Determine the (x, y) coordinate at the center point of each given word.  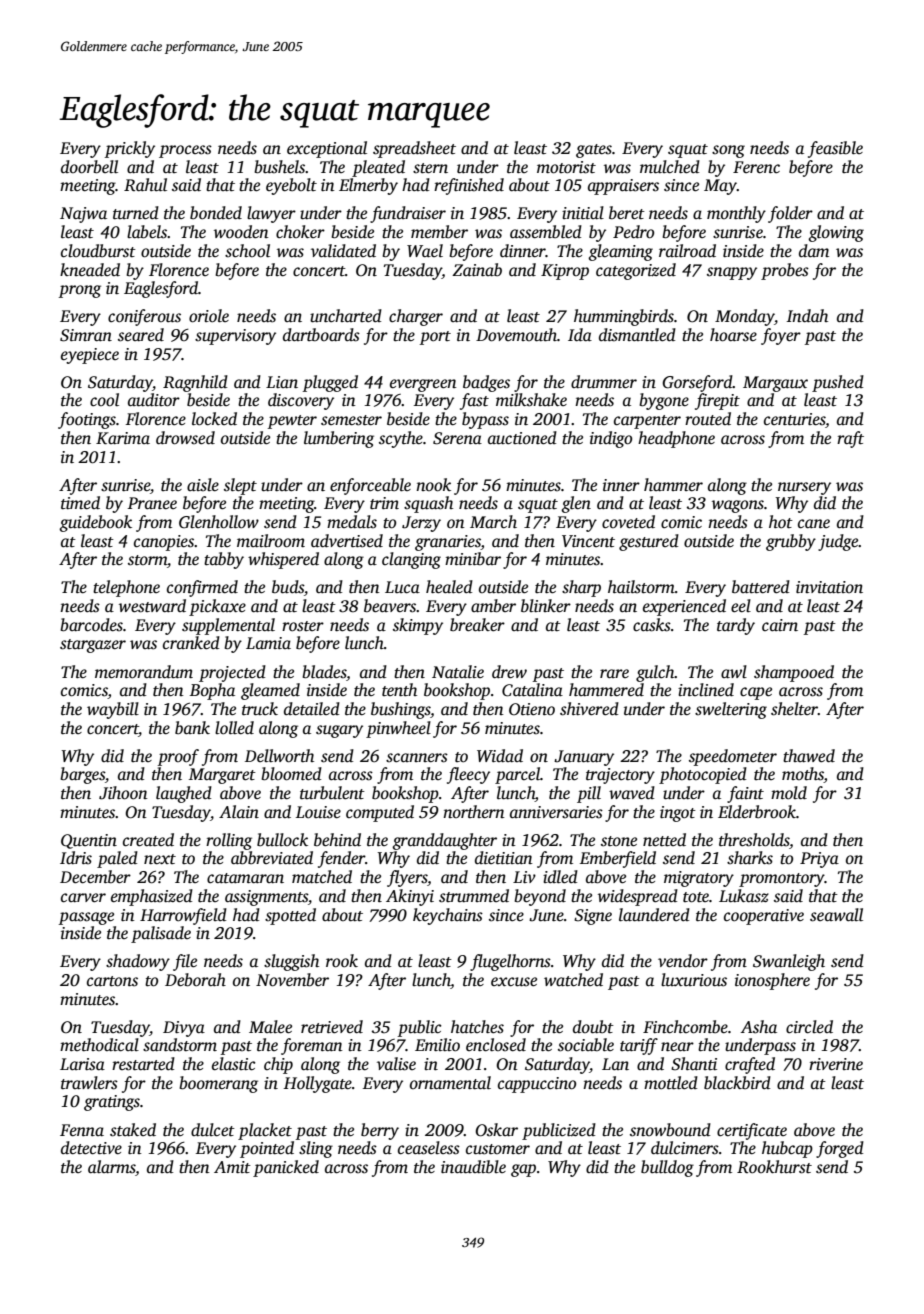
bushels (279, 167)
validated (343, 251)
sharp (581, 588)
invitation (829, 587)
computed (380, 813)
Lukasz (744, 896)
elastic (234, 1064)
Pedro (633, 232)
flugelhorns (510, 962)
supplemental (228, 626)
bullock (282, 840)
